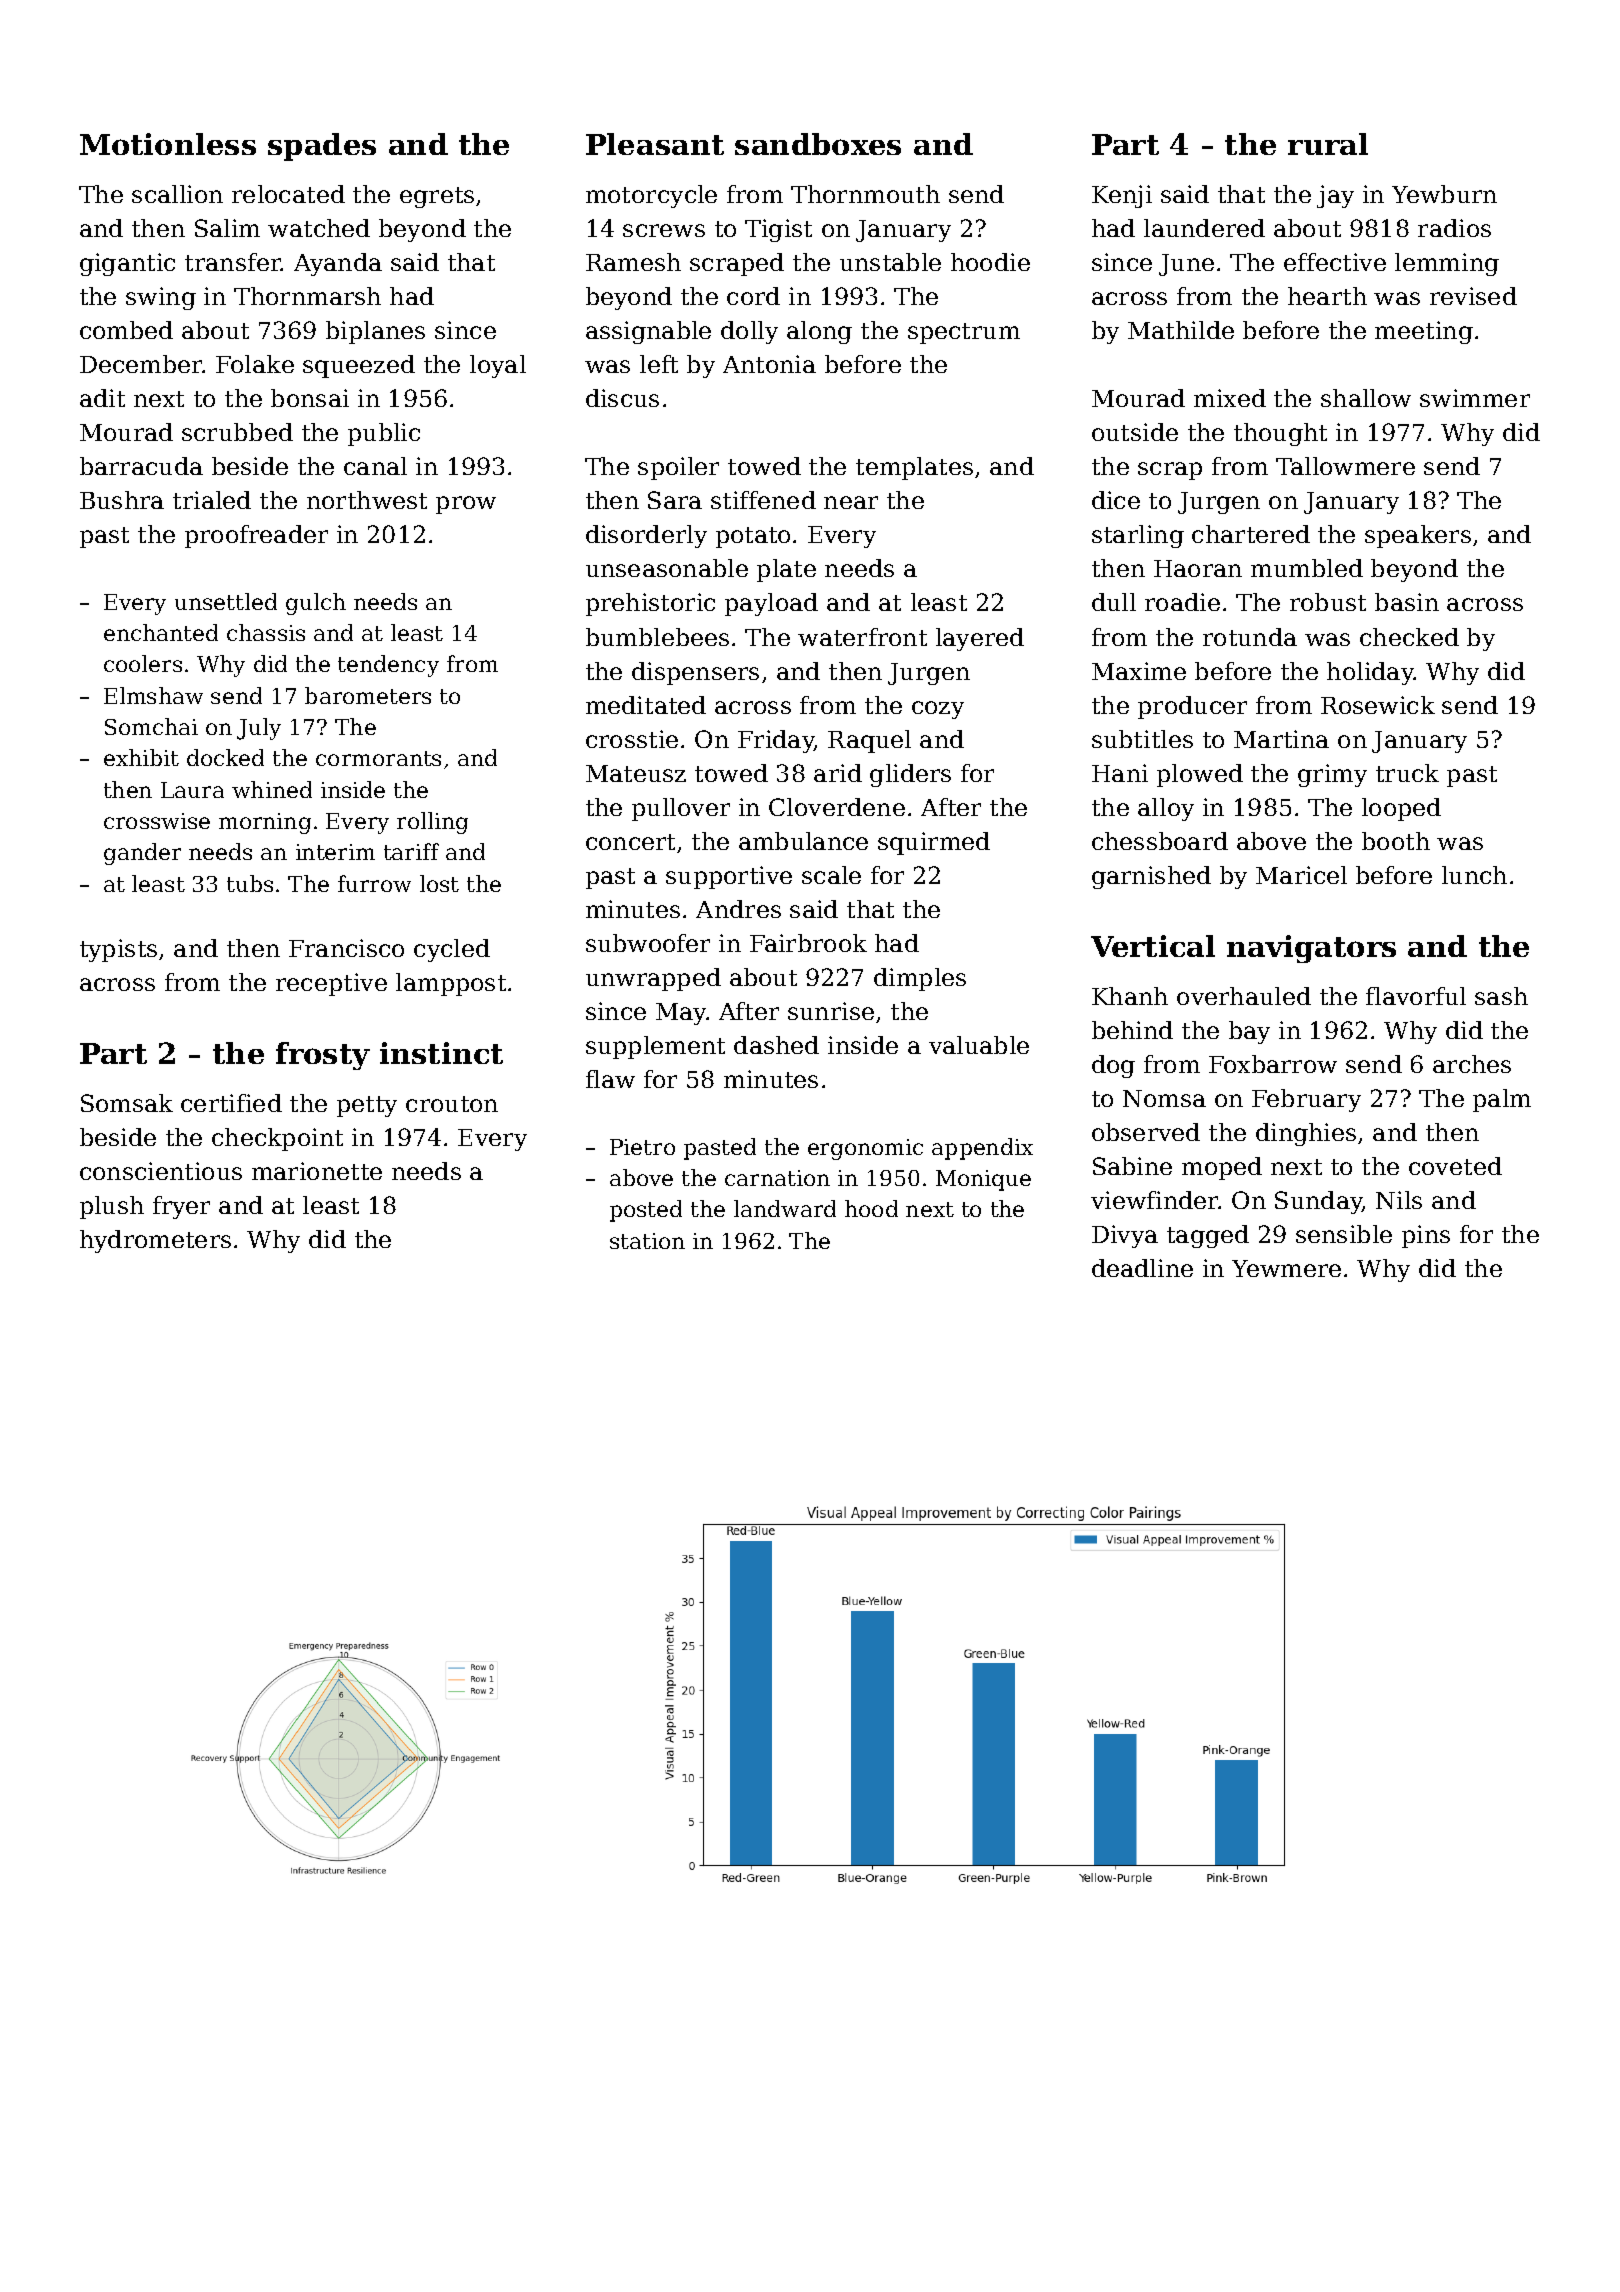  What do you see at coordinates (255, 364) in the image?
I see `Folake` at bounding box center [255, 364].
